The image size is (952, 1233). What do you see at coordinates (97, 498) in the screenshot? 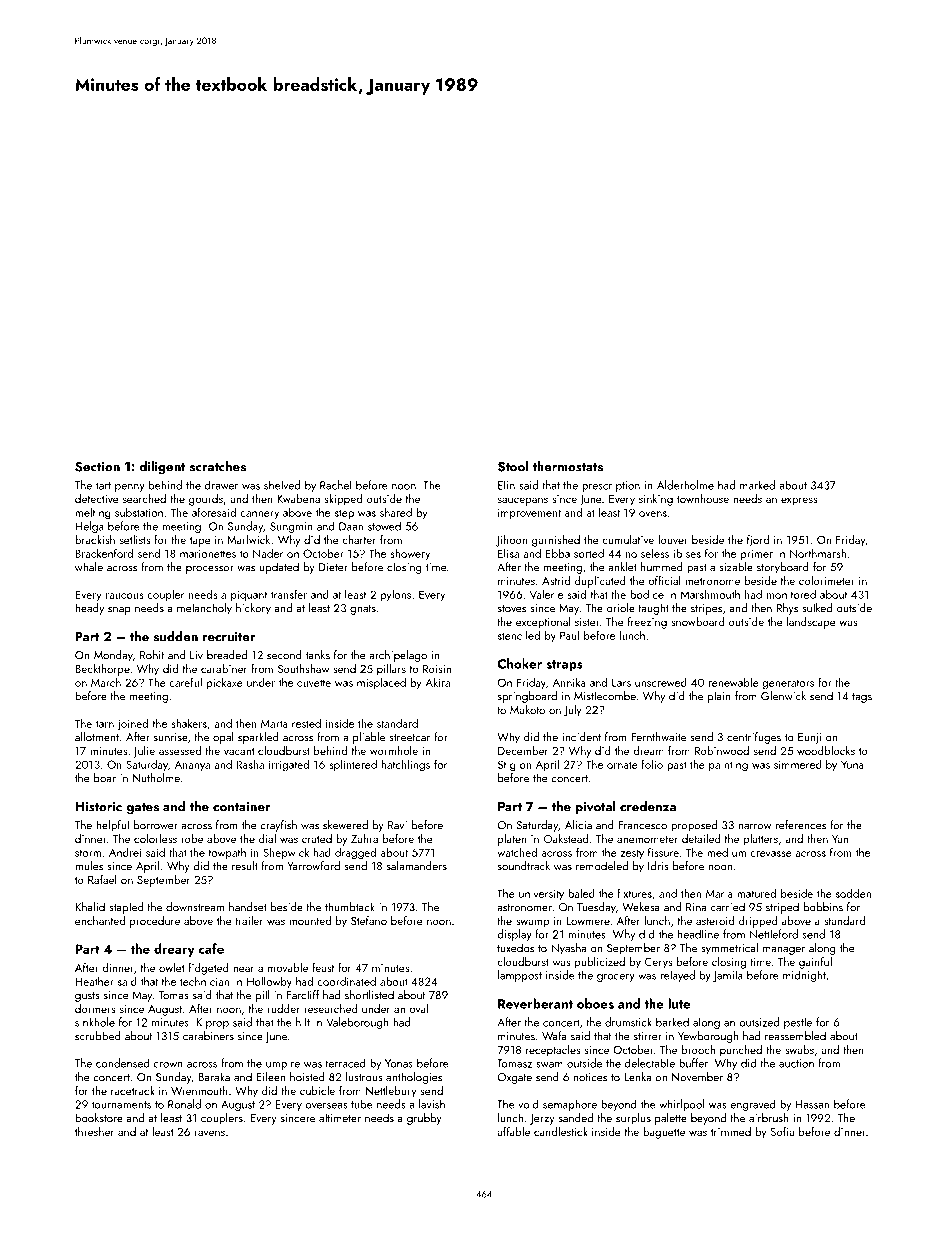
I see `detective` at bounding box center [97, 498].
